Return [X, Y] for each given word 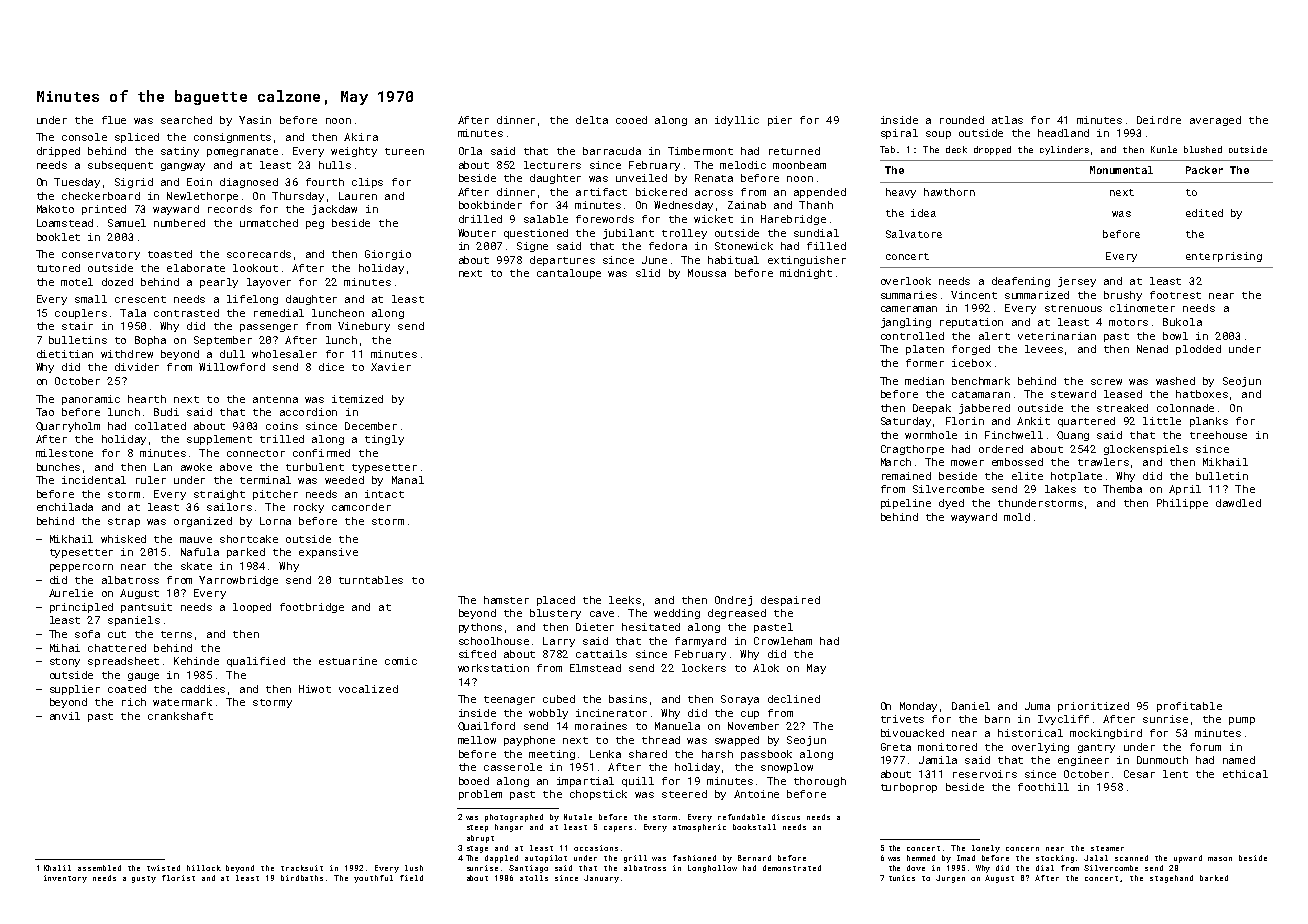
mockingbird [1106, 734]
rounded [962, 120]
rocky [309, 508]
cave [602, 614]
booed [474, 781]
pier [780, 121]
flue [114, 120]
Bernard [754, 858]
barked [1214, 878]
